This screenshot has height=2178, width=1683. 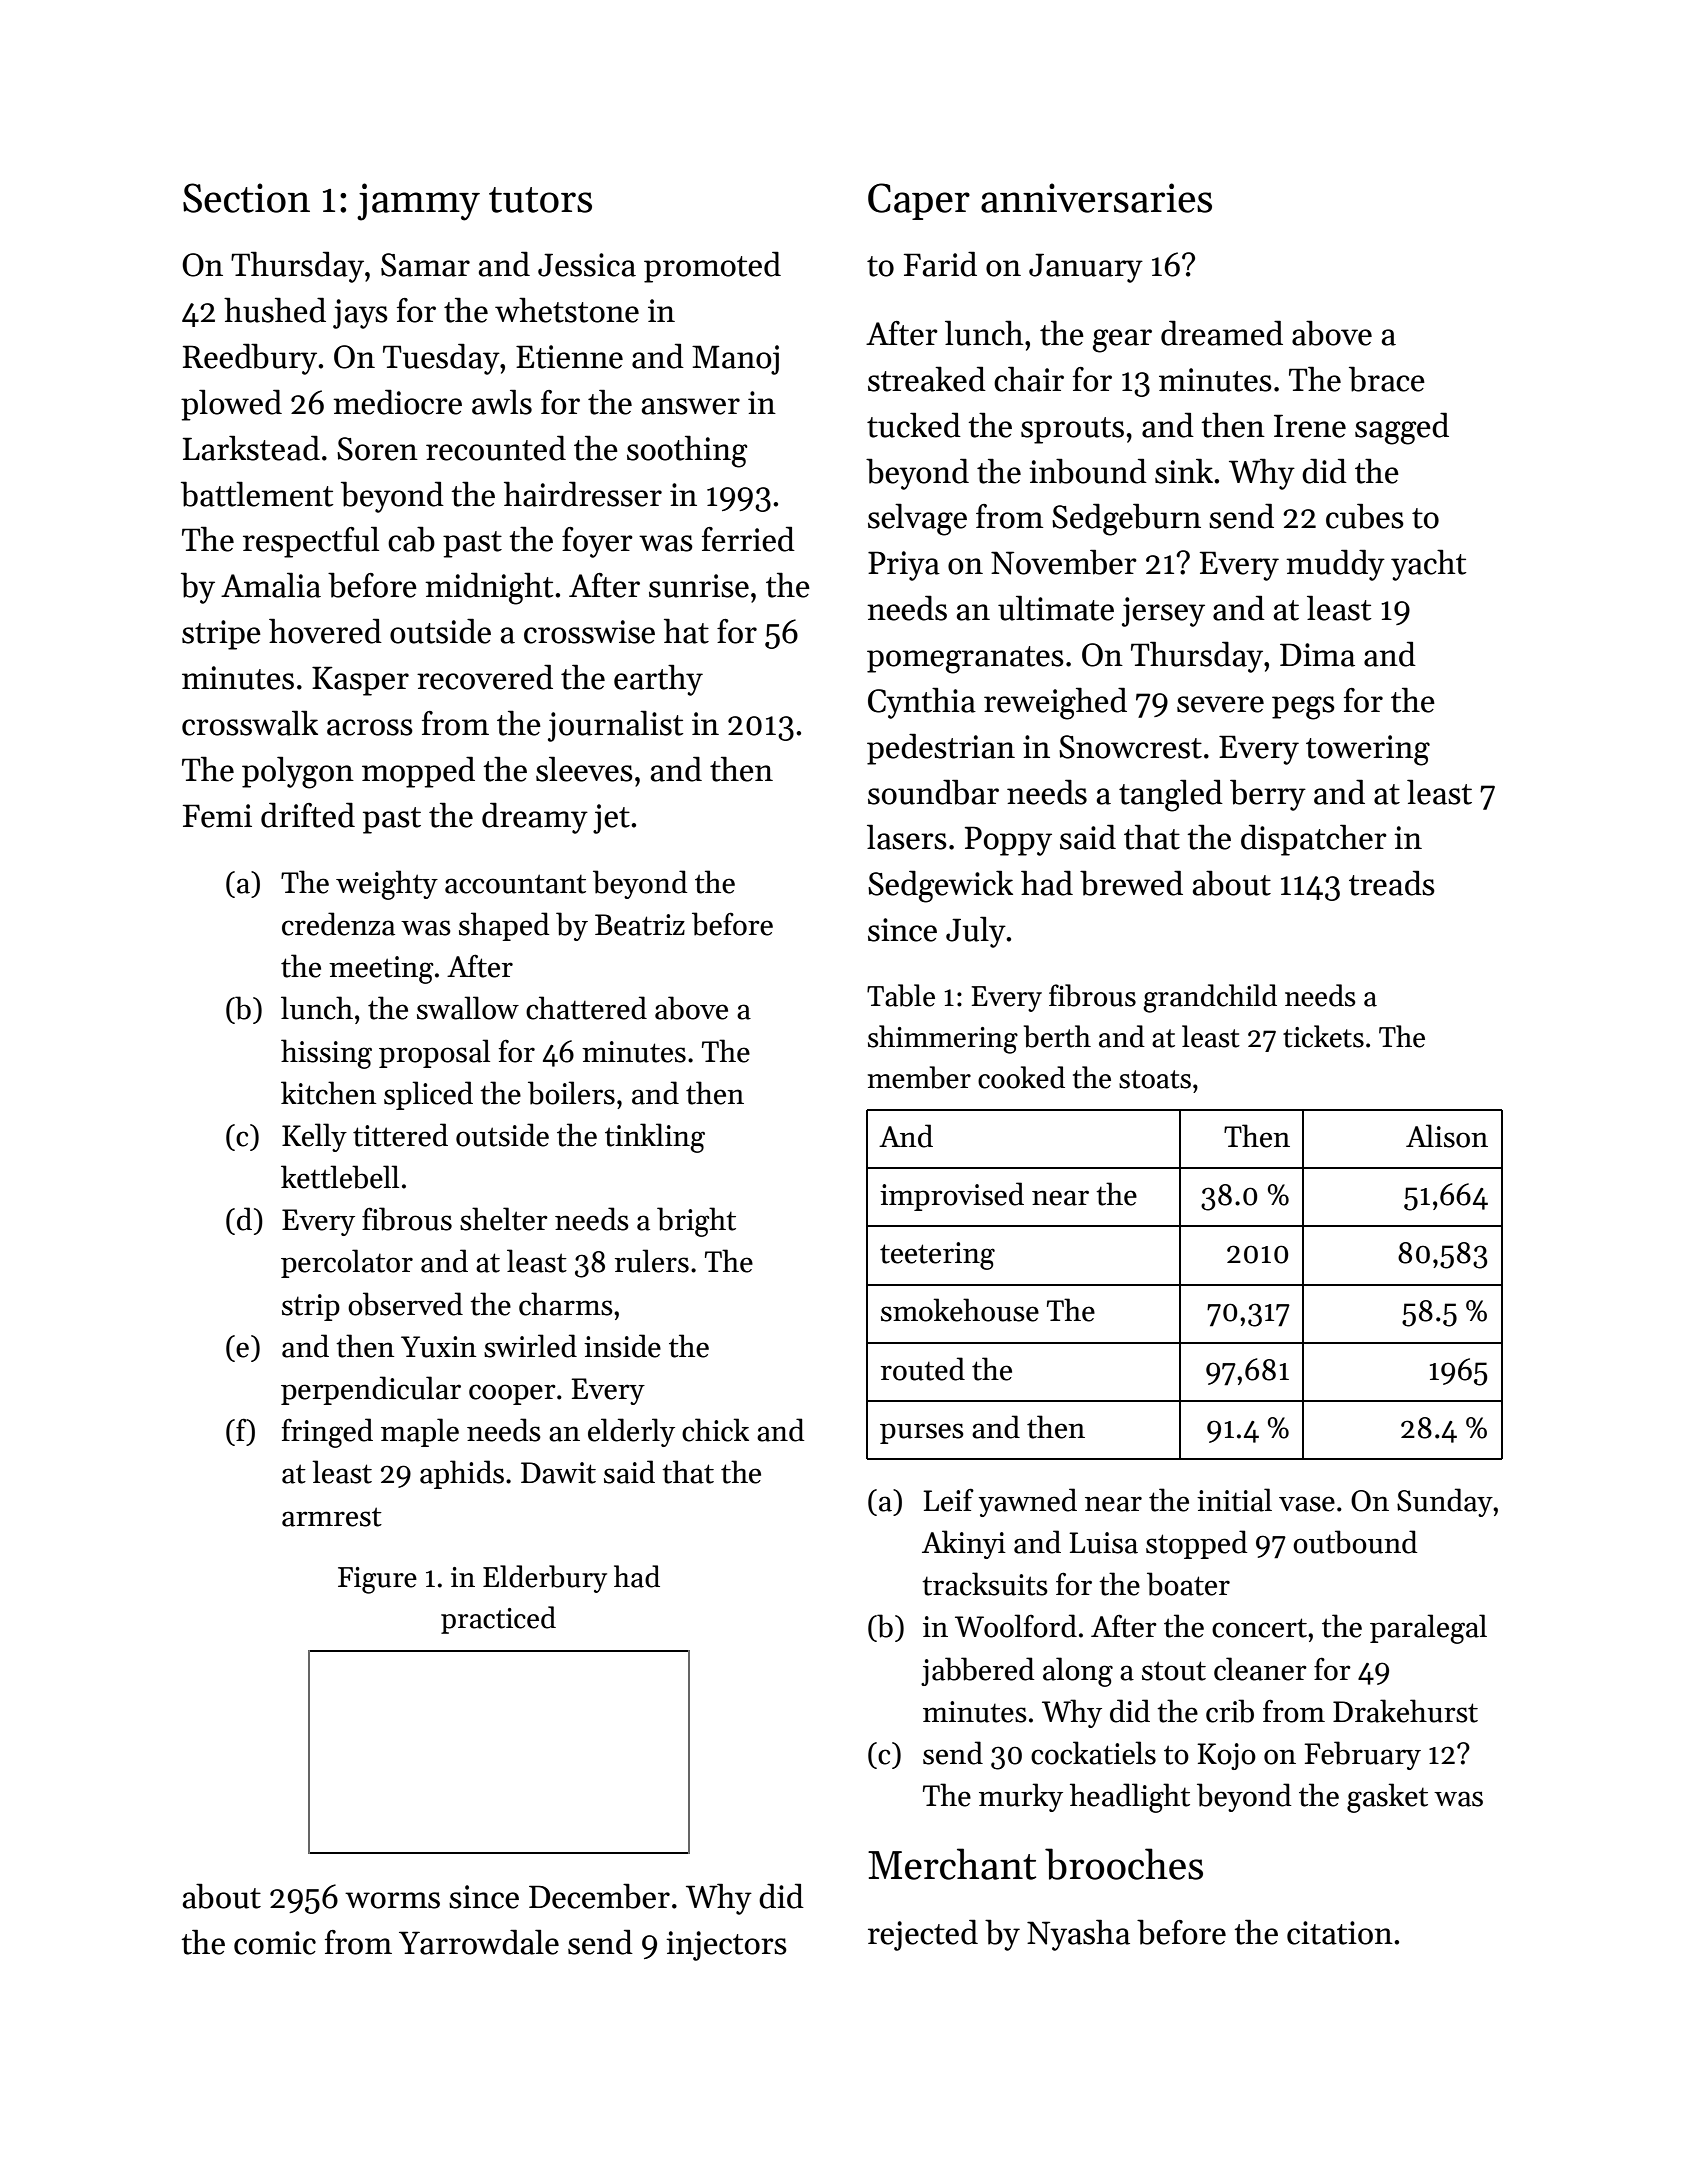 What do you see at coordinates (901, 995) in the screenshot?
I see `Table` at bounding box center [901, 995].
